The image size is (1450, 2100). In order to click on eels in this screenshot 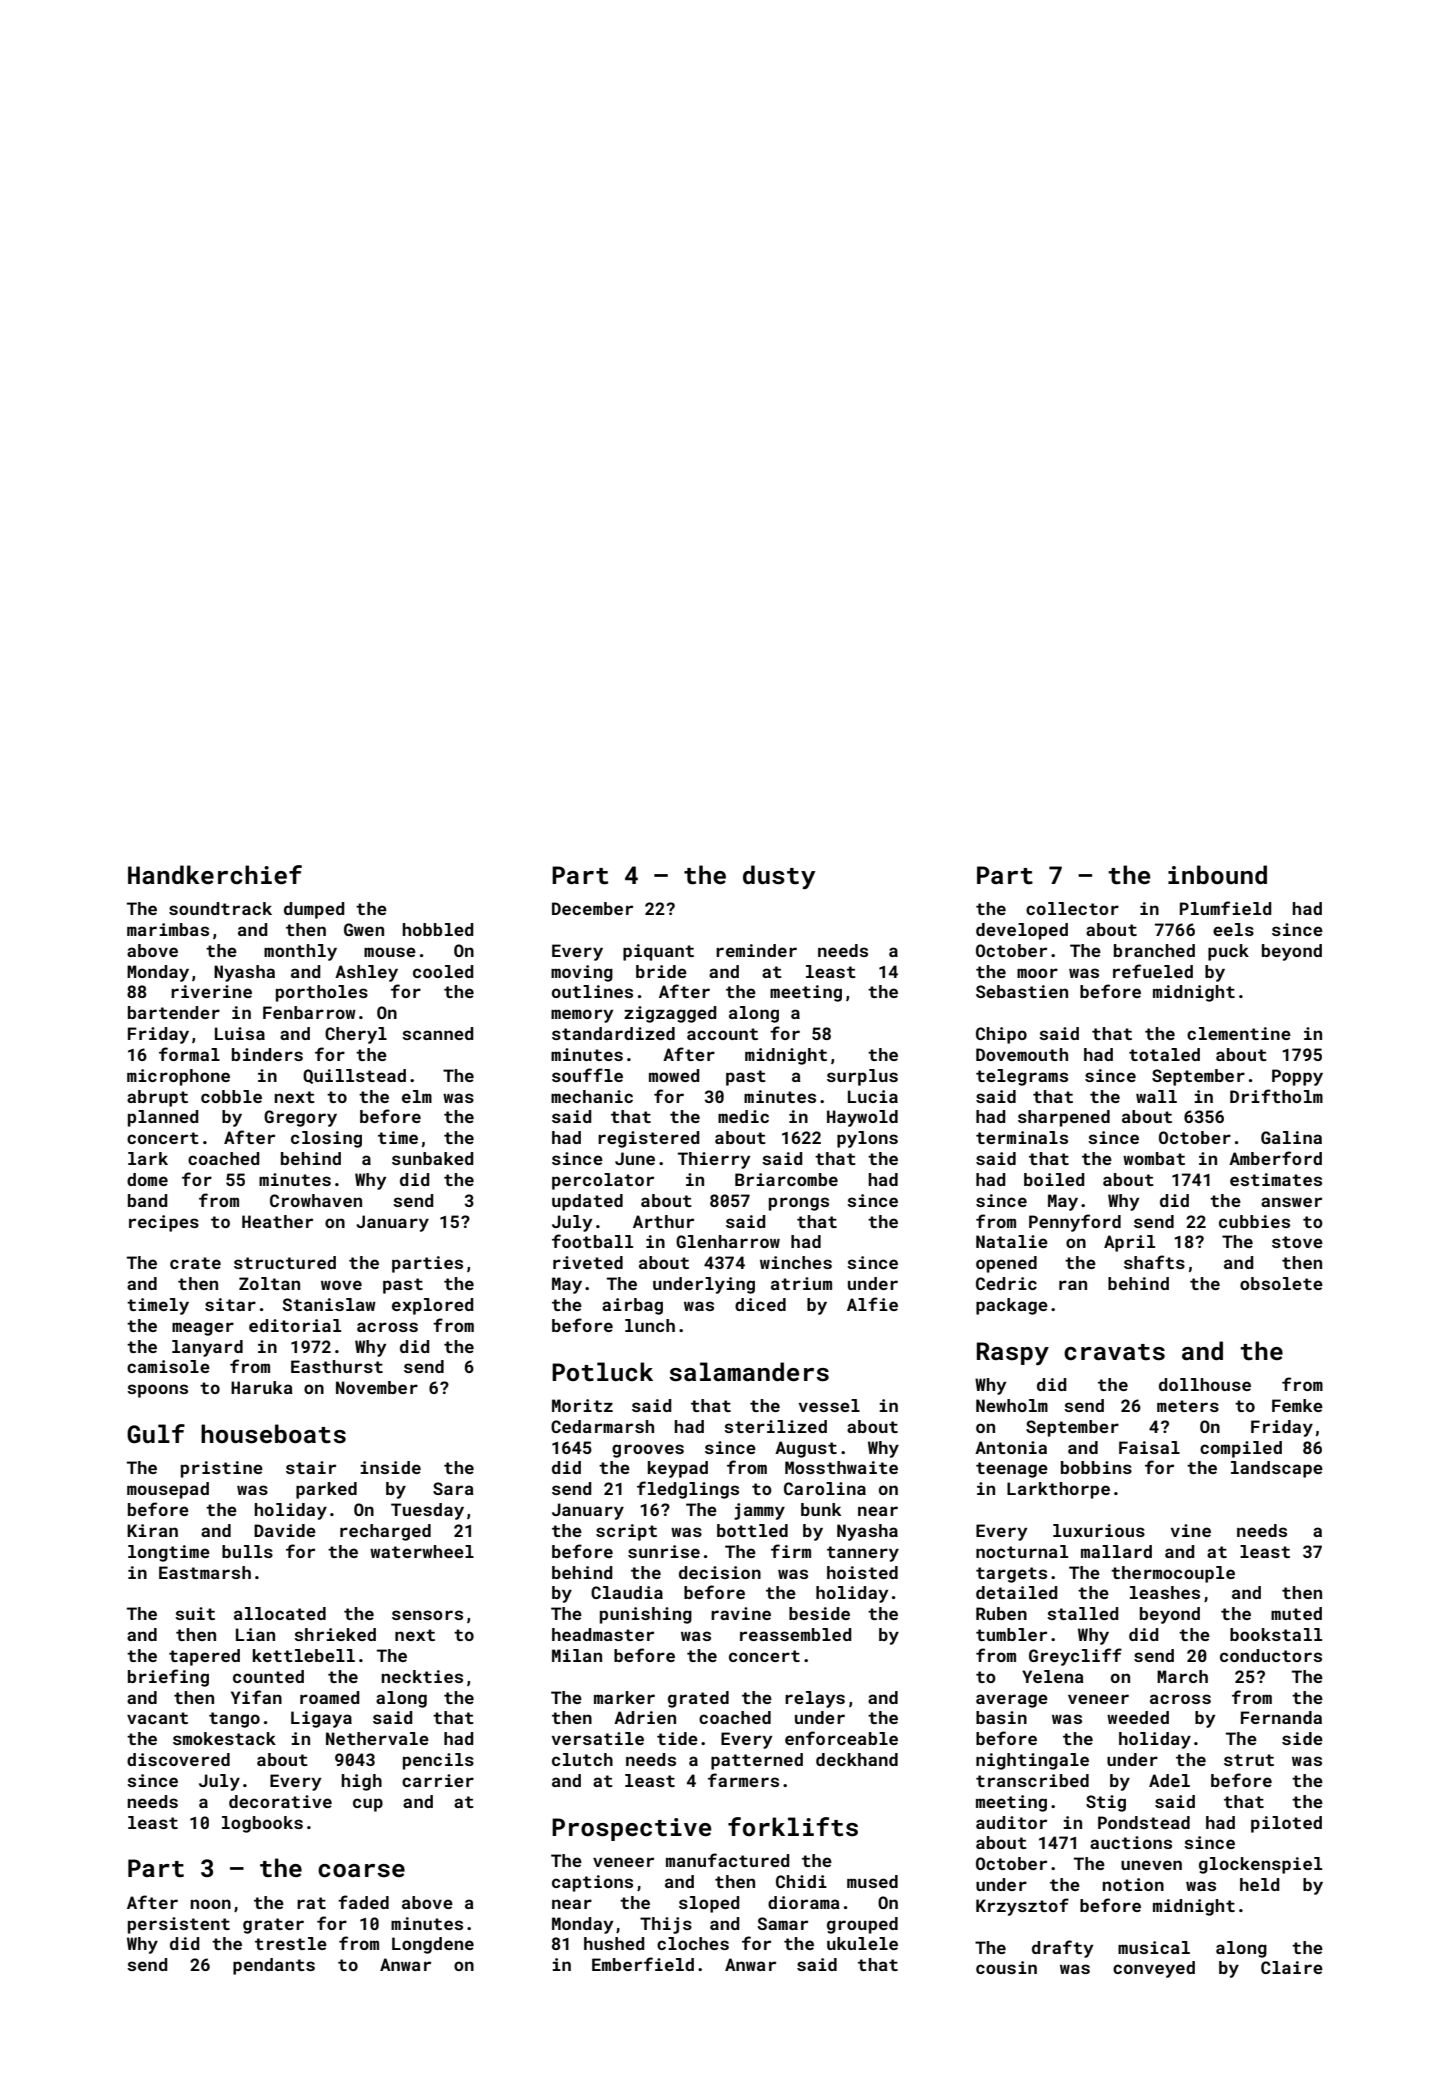, I will do `click(1233, 929)`.
